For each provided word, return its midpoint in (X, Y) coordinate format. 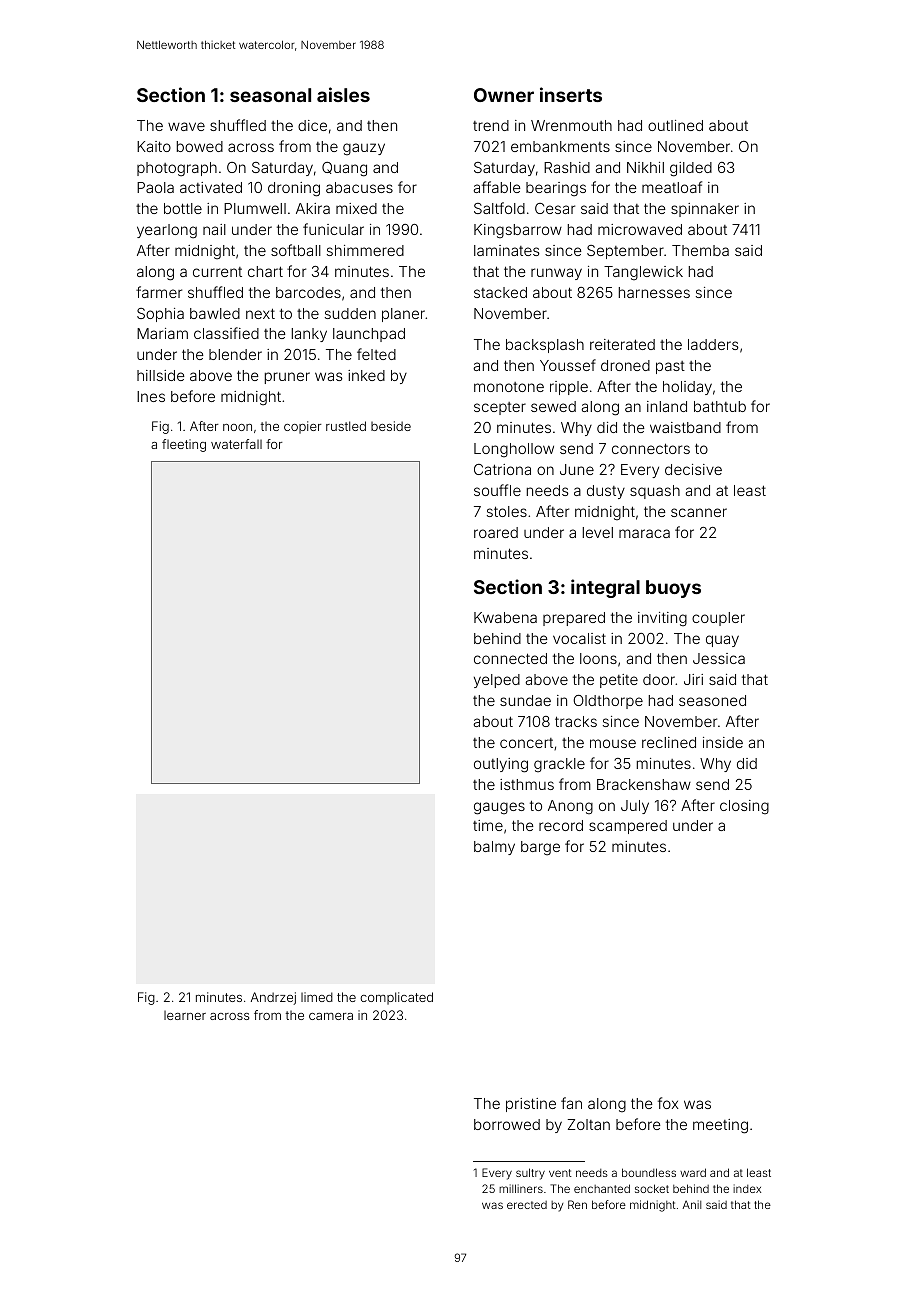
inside (723, 742)
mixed (356, 208)
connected (510, 658)
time (488, 825)
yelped (497, 681)
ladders (713, 344)
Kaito (154, 146)
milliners (521, 1188)
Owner (504, 95)
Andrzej (273, 998)
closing (744, 807)
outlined (675, 125)
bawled (215, 313)
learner (185, 1015)
